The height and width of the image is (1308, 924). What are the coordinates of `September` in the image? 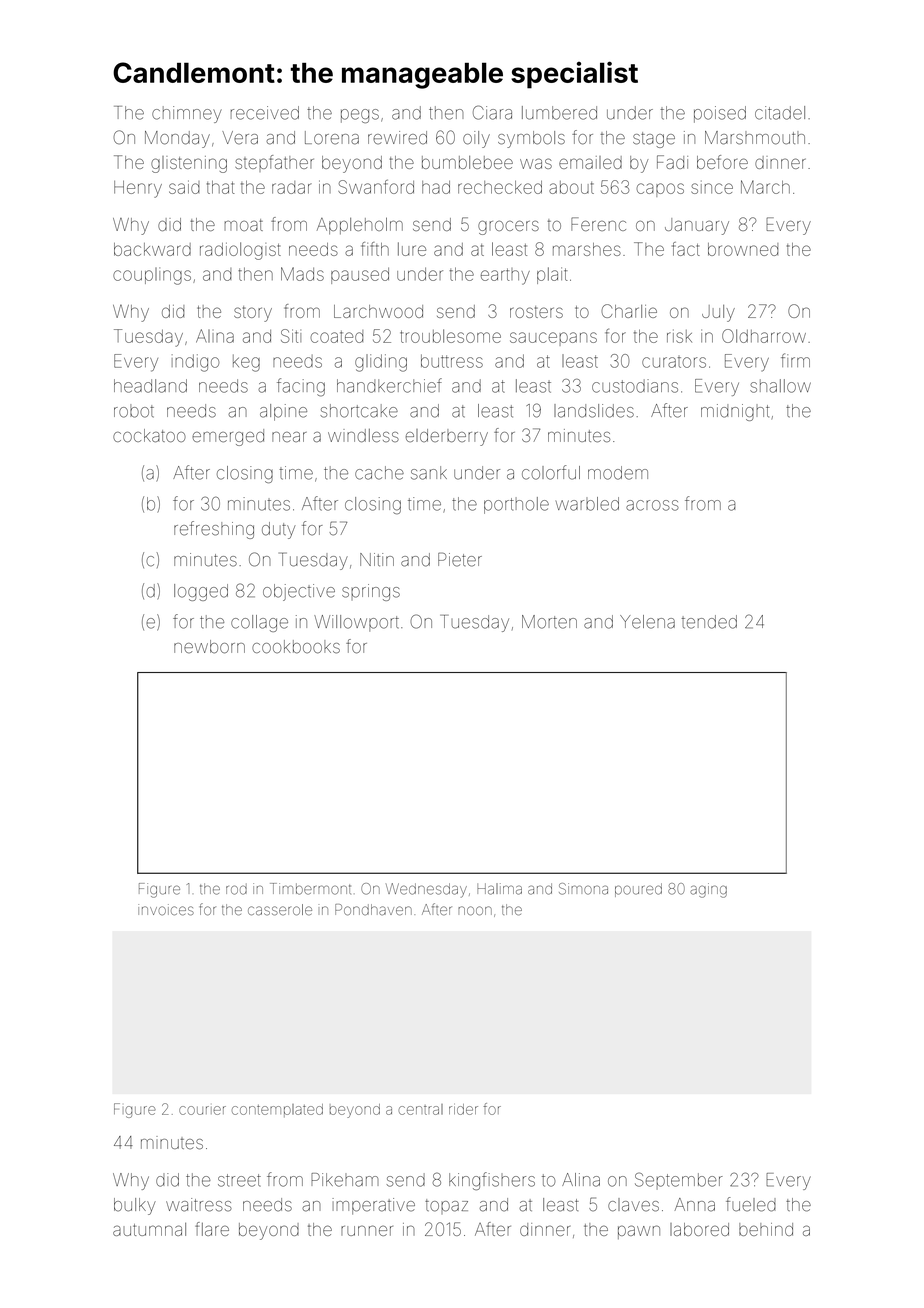 It's located at (679, 1180).
